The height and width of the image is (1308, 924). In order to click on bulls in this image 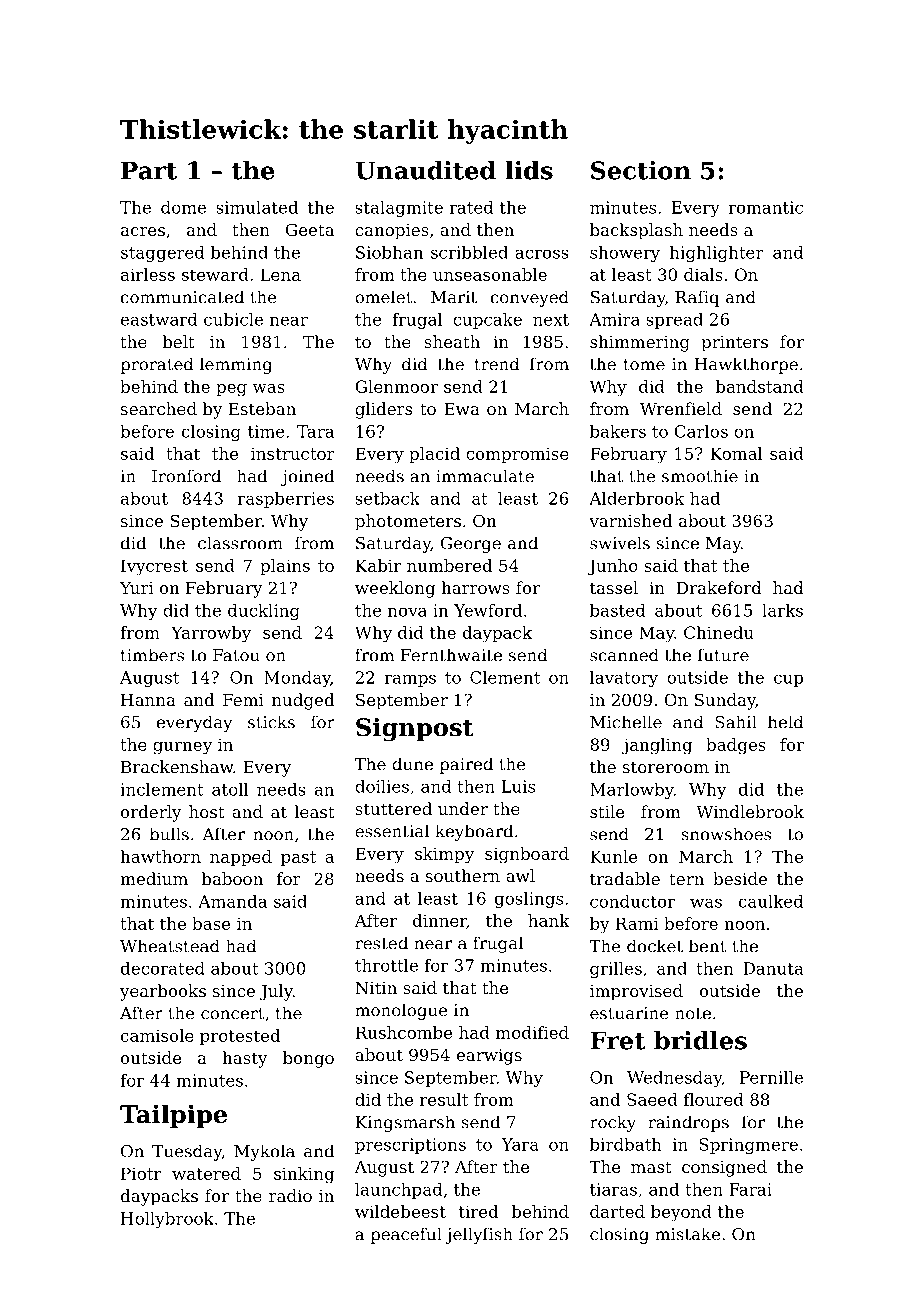, I will do `click(169, 834)`.
